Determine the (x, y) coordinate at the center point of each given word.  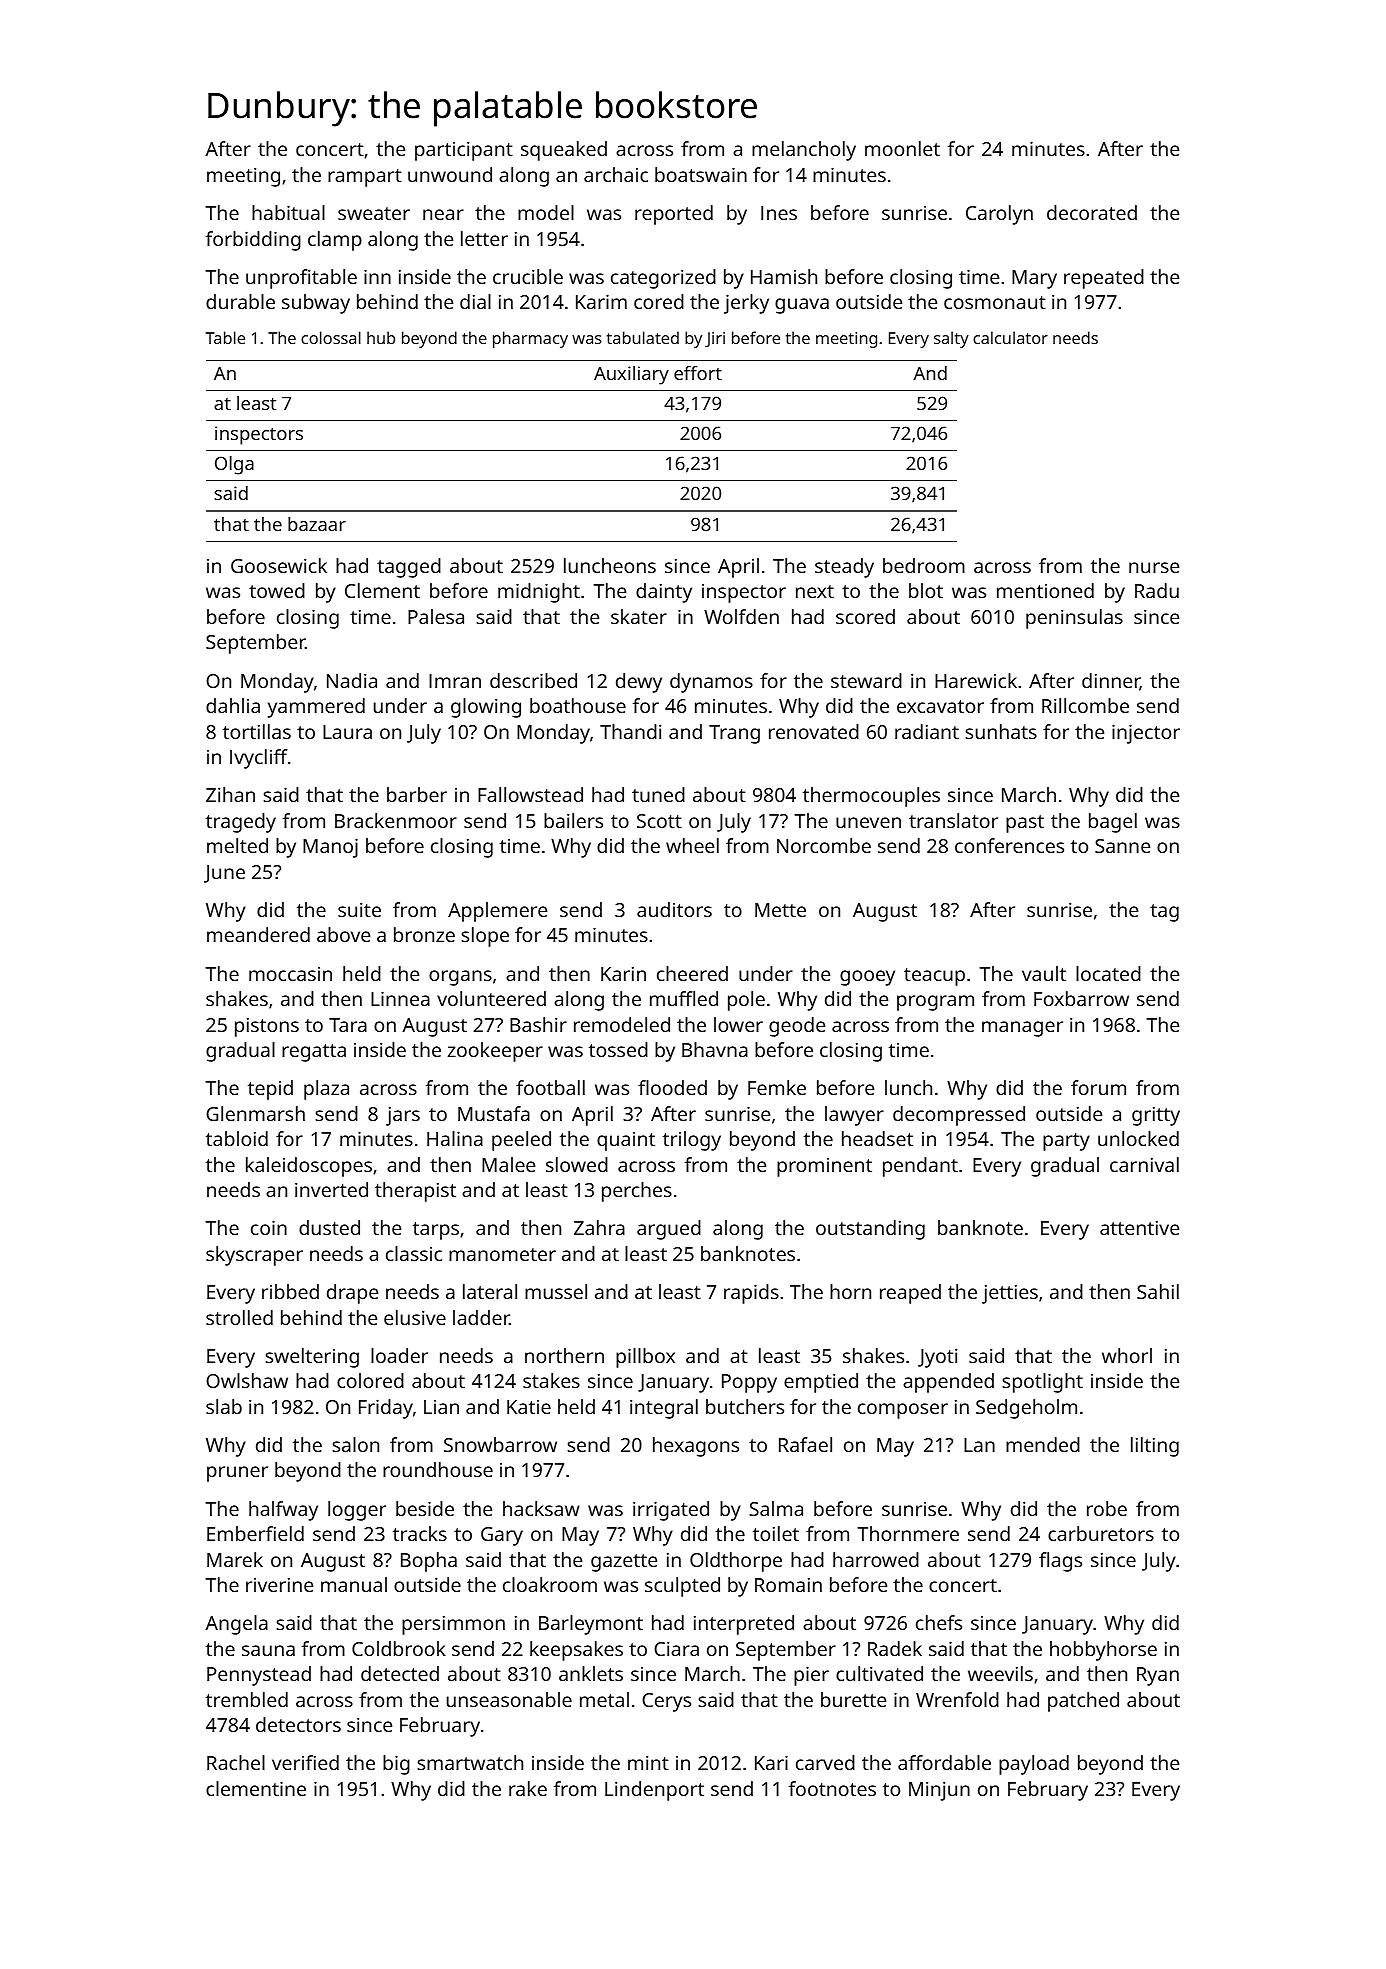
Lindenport (654, 1791)
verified (305, 1762)
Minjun (939, 1791)
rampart (365, 178)
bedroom (924, 565)
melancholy (804, 151)
